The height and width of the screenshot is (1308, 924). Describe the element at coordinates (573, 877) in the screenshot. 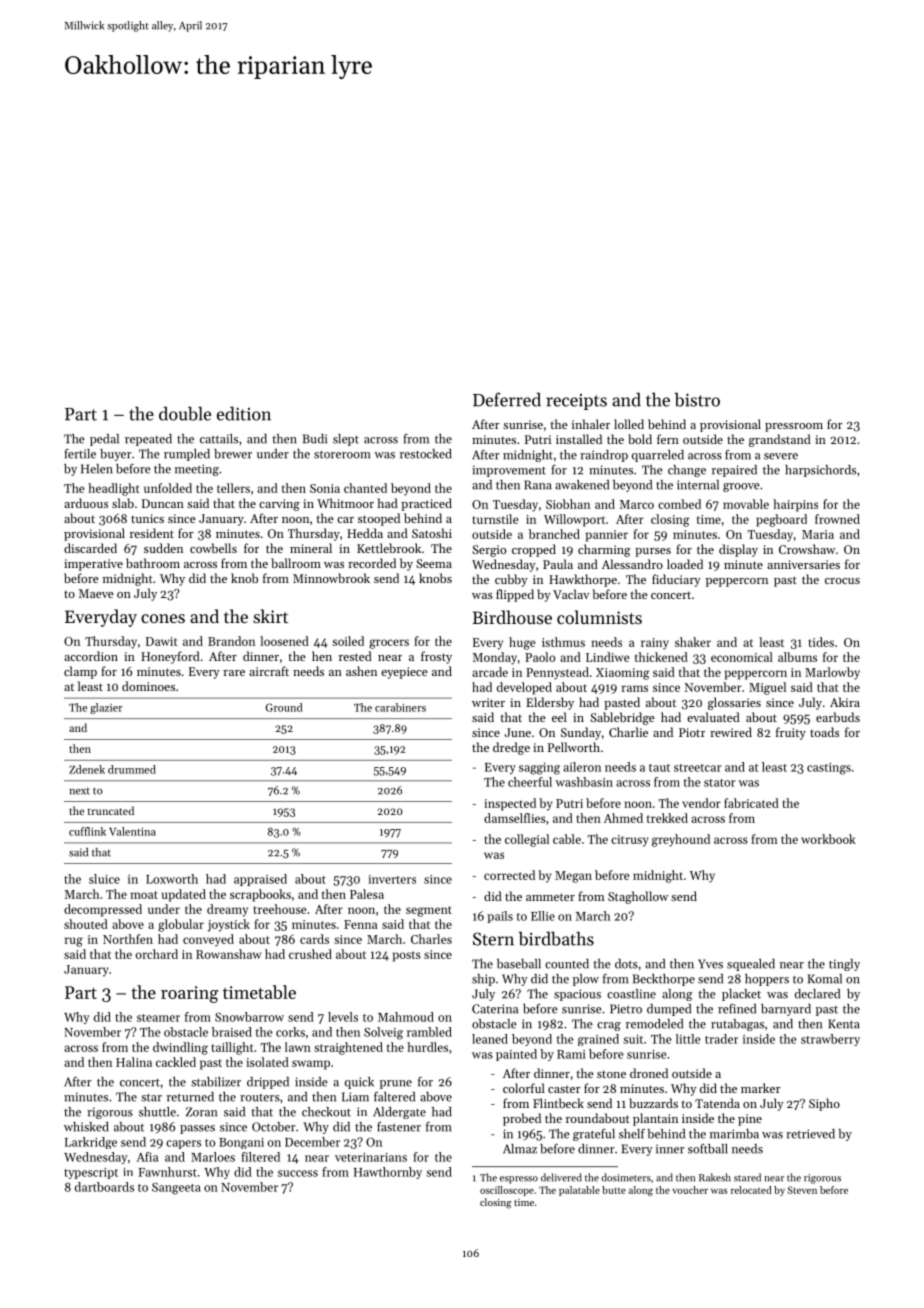

I see `Megan` at that location.
